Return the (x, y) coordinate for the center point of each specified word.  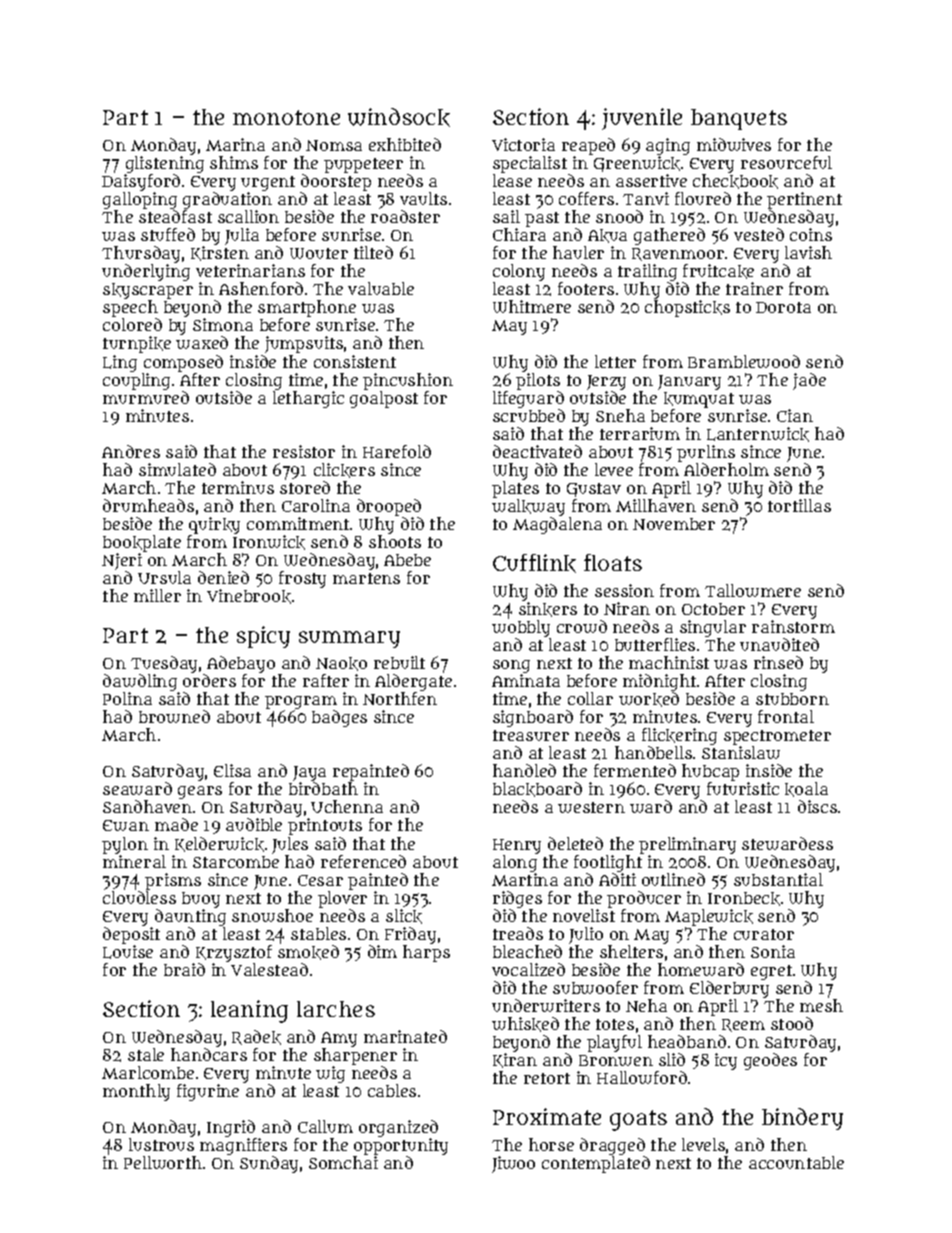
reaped (588, 146)
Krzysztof (234, 953)
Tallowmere (753, 590)
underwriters (546, 1005)
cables (392, 1090)
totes (615, 1024)
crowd (582, 626)
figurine (208, 1092)
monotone (286, 117)
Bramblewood (744, 361)
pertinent (804, 200)
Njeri (122, 561)
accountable (796, 1162)
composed (183, 363)
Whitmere (532, 306)
